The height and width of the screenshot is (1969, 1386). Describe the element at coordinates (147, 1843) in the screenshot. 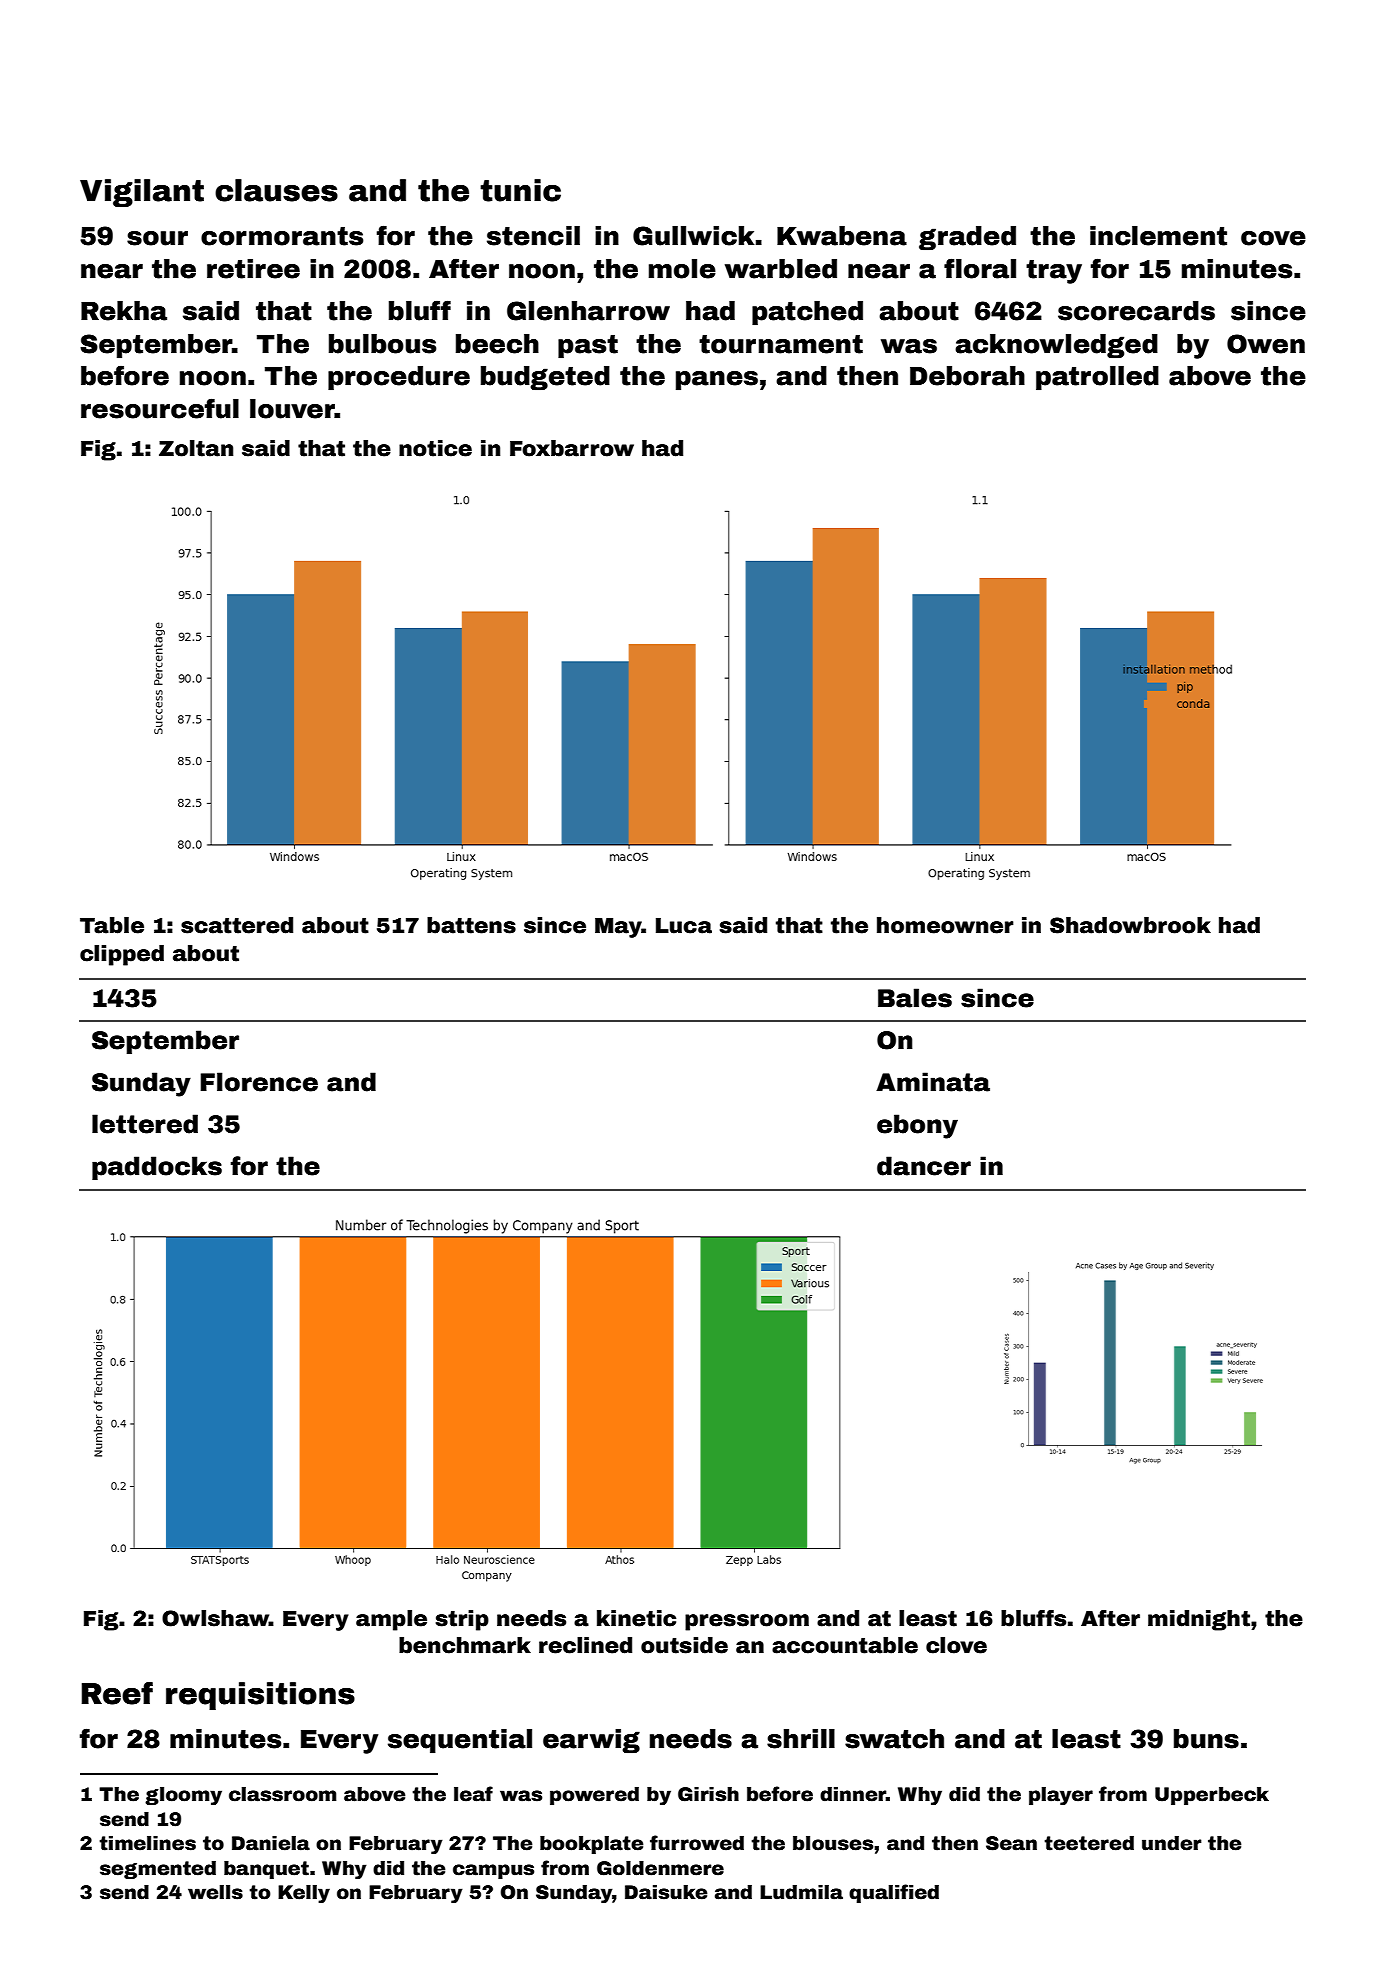

I see `timelines` at that location.
